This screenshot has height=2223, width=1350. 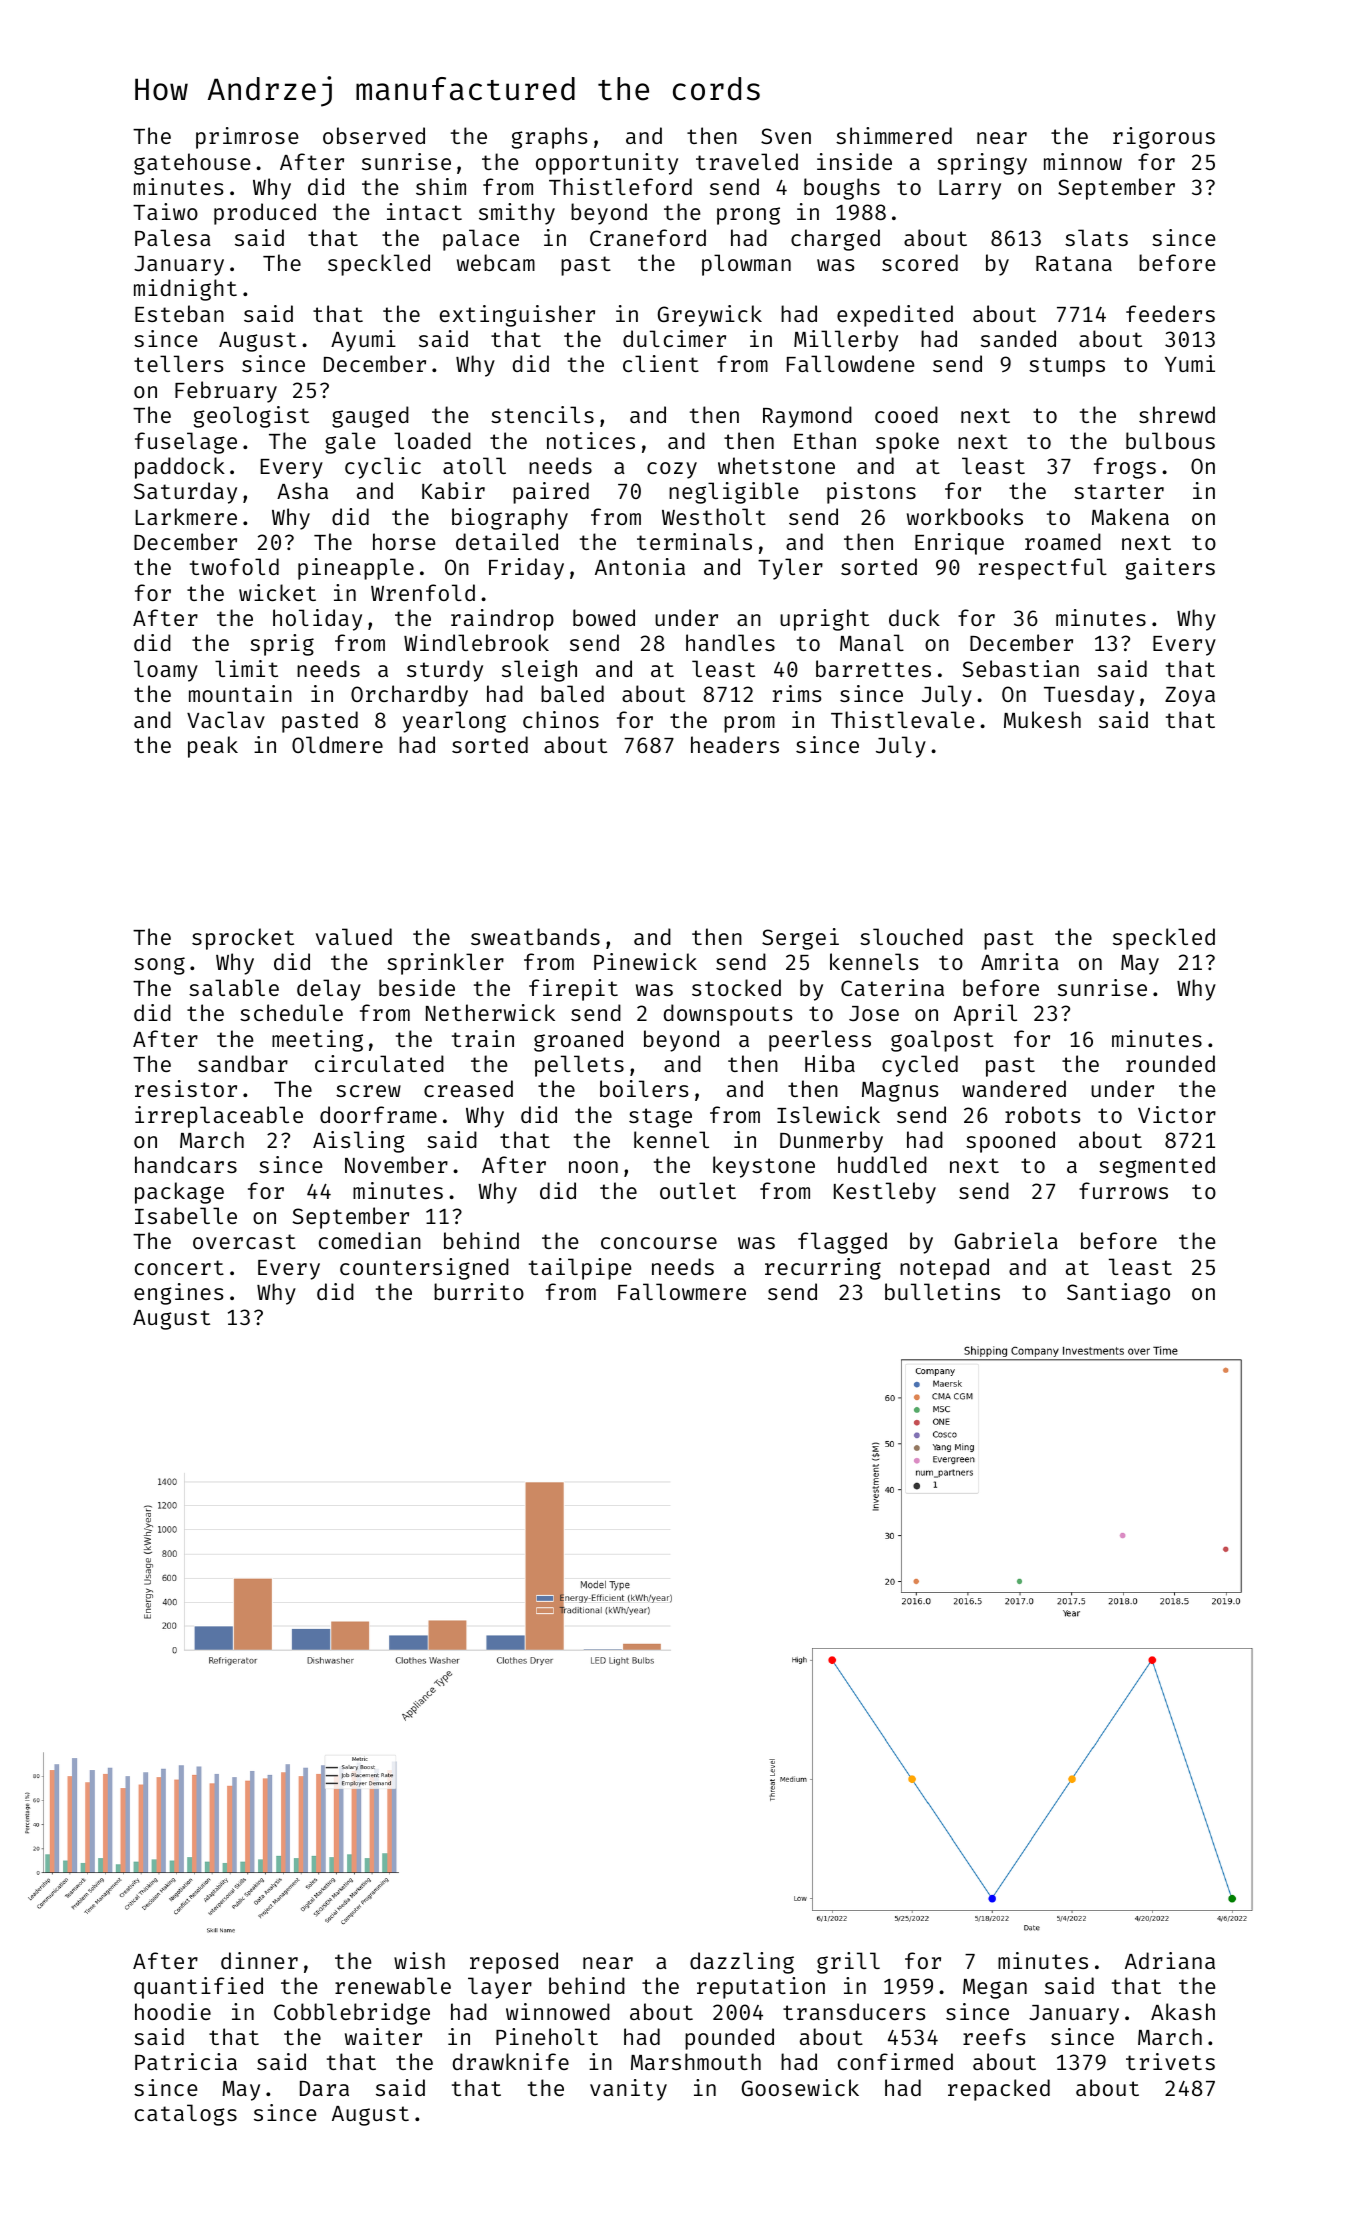 What do you see at coordinates (186, 2115) in the screenshot?
I see `catalogs` at bounding box center [186, 2115].
